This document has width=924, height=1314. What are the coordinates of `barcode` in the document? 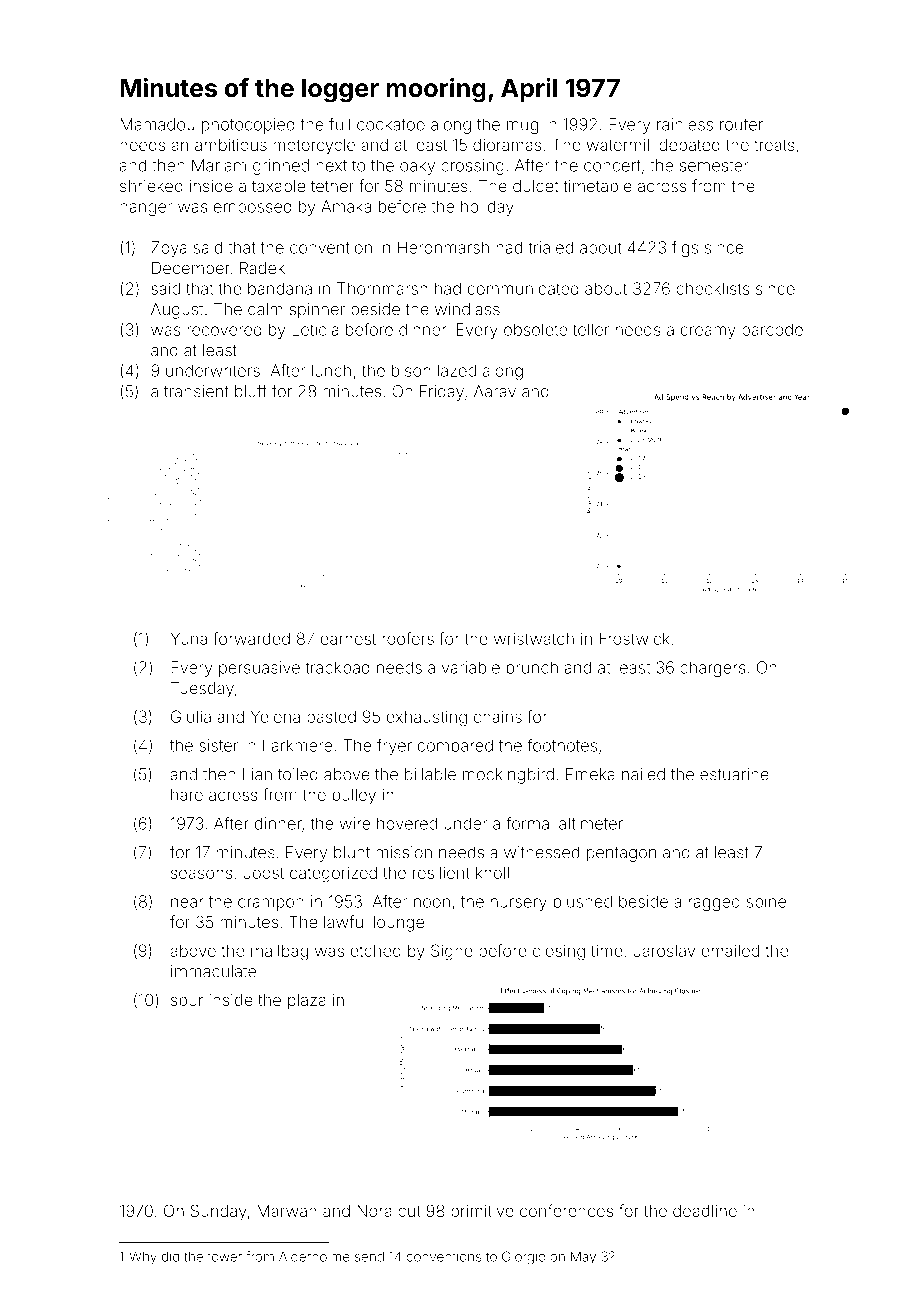 It's located at (772, 329).
